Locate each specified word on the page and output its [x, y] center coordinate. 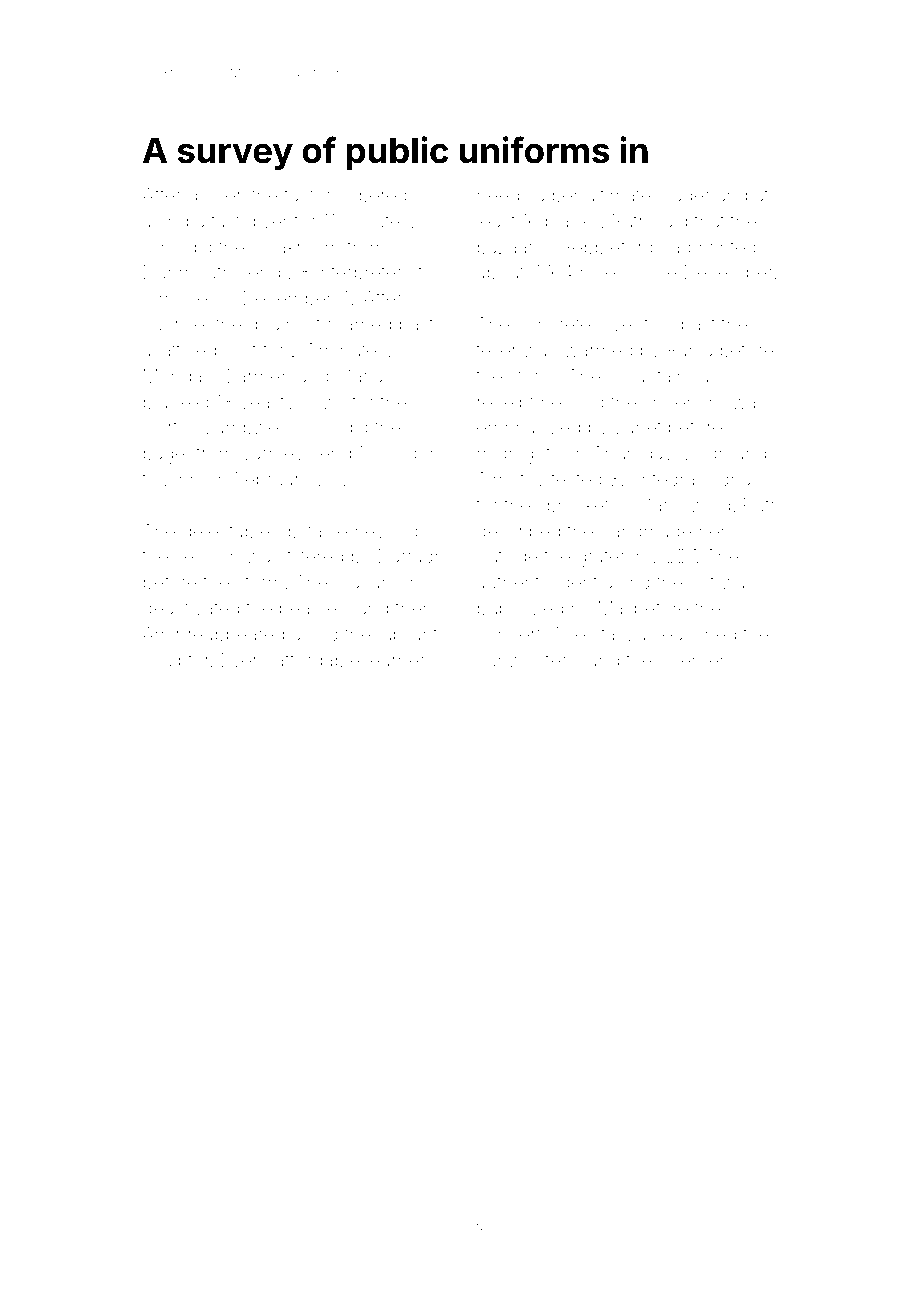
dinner [215, 195]
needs [503, 195]
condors [409, 453]
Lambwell [246, 427]
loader [684, 195]
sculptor [176, 662]
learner [396, 660]
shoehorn [684, 402]
